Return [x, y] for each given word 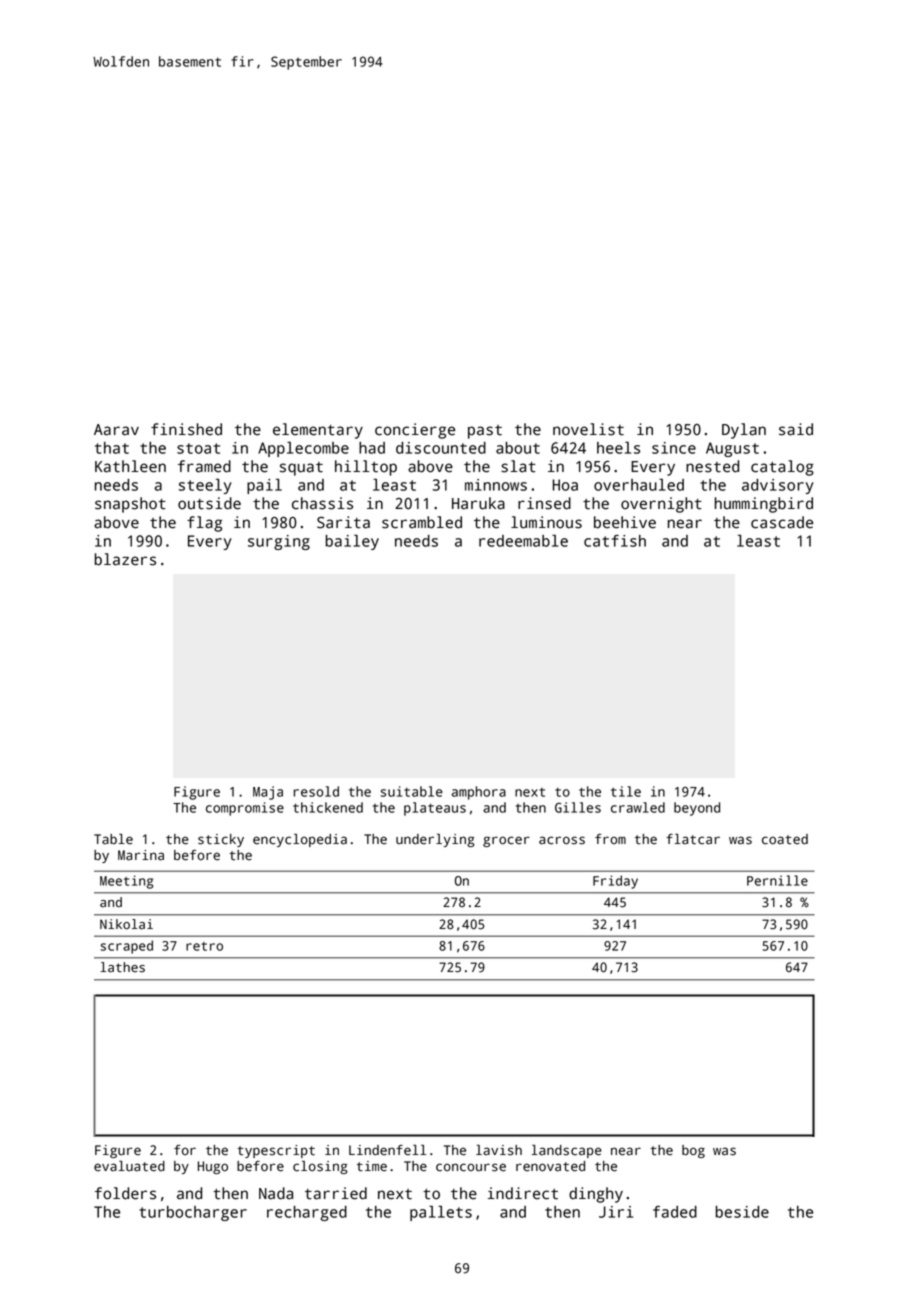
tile [626, 791]
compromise [245, 809]
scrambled [422, 522]
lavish [499, 1150]
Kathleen [130, 466]
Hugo [213, 1167]
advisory [778, 486]
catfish [615, 541]
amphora [479, 793]
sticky [221, 840]
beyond [697, 809]
